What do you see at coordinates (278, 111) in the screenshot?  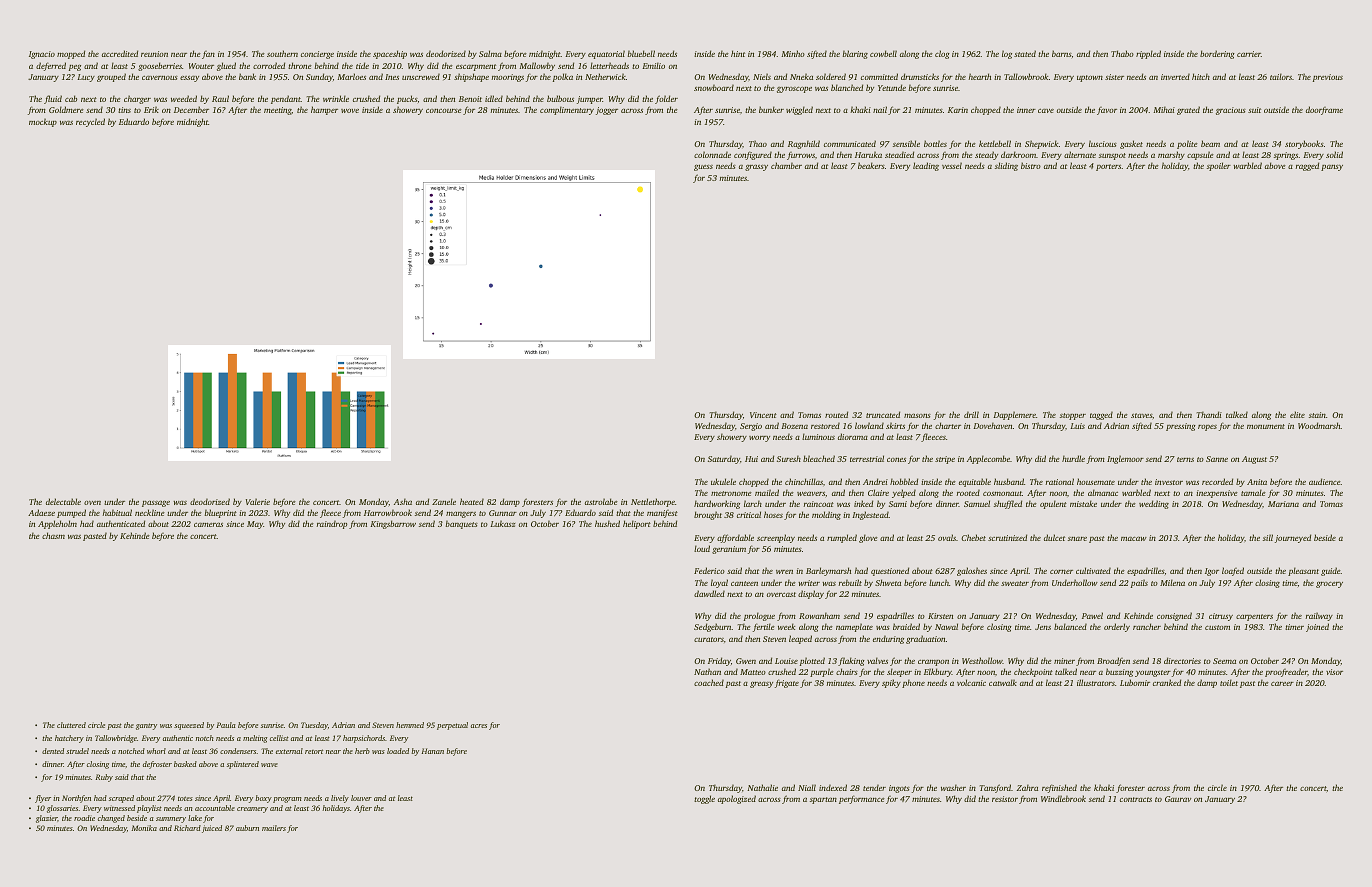 I see `meeting` at bounding box center [278, 111].
